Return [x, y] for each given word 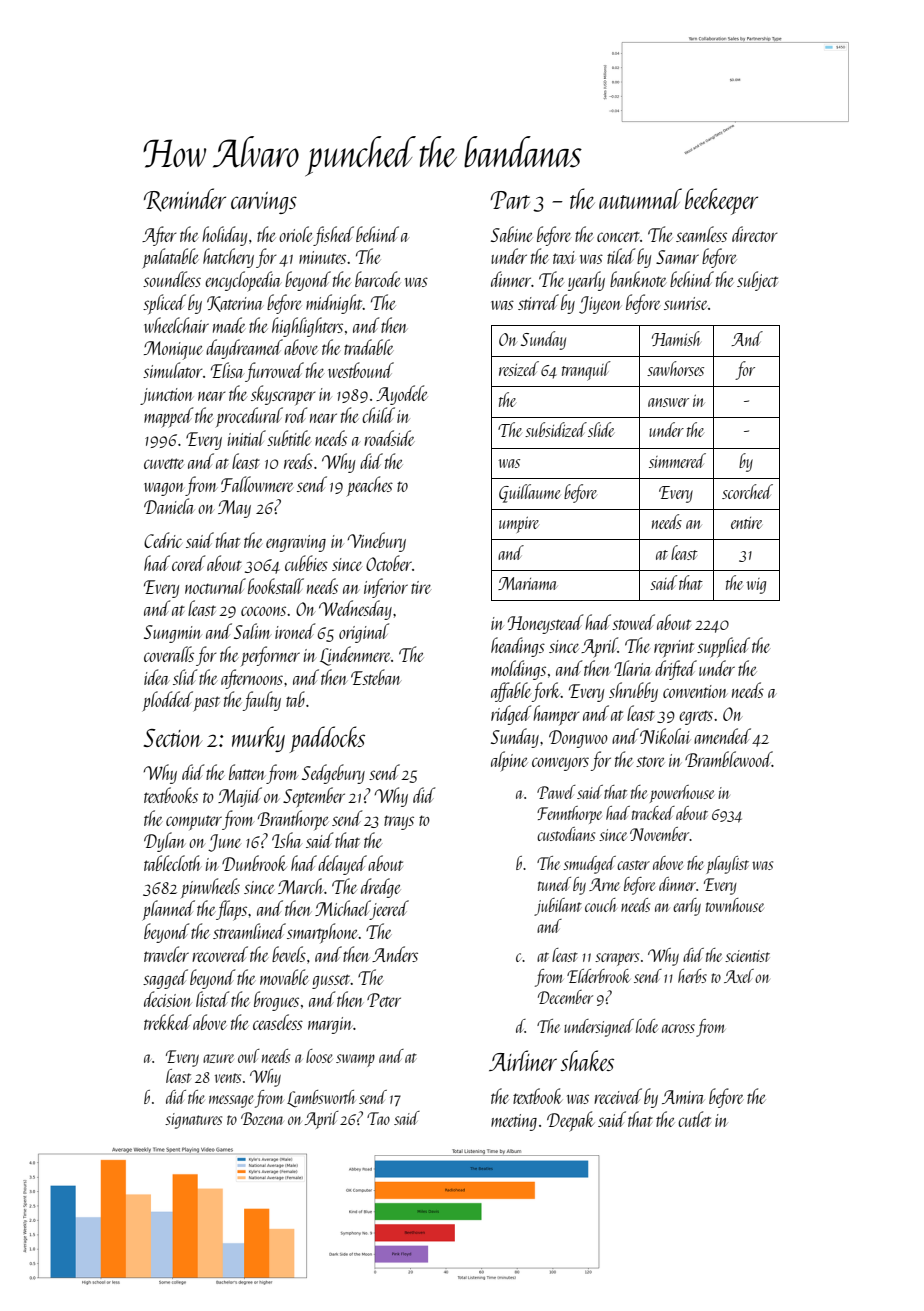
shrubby [633, 692]
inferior [386, 588]
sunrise [686, 303]
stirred [538, 302]
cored [189, 563]
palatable [170, 258]
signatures [193, 1121]
